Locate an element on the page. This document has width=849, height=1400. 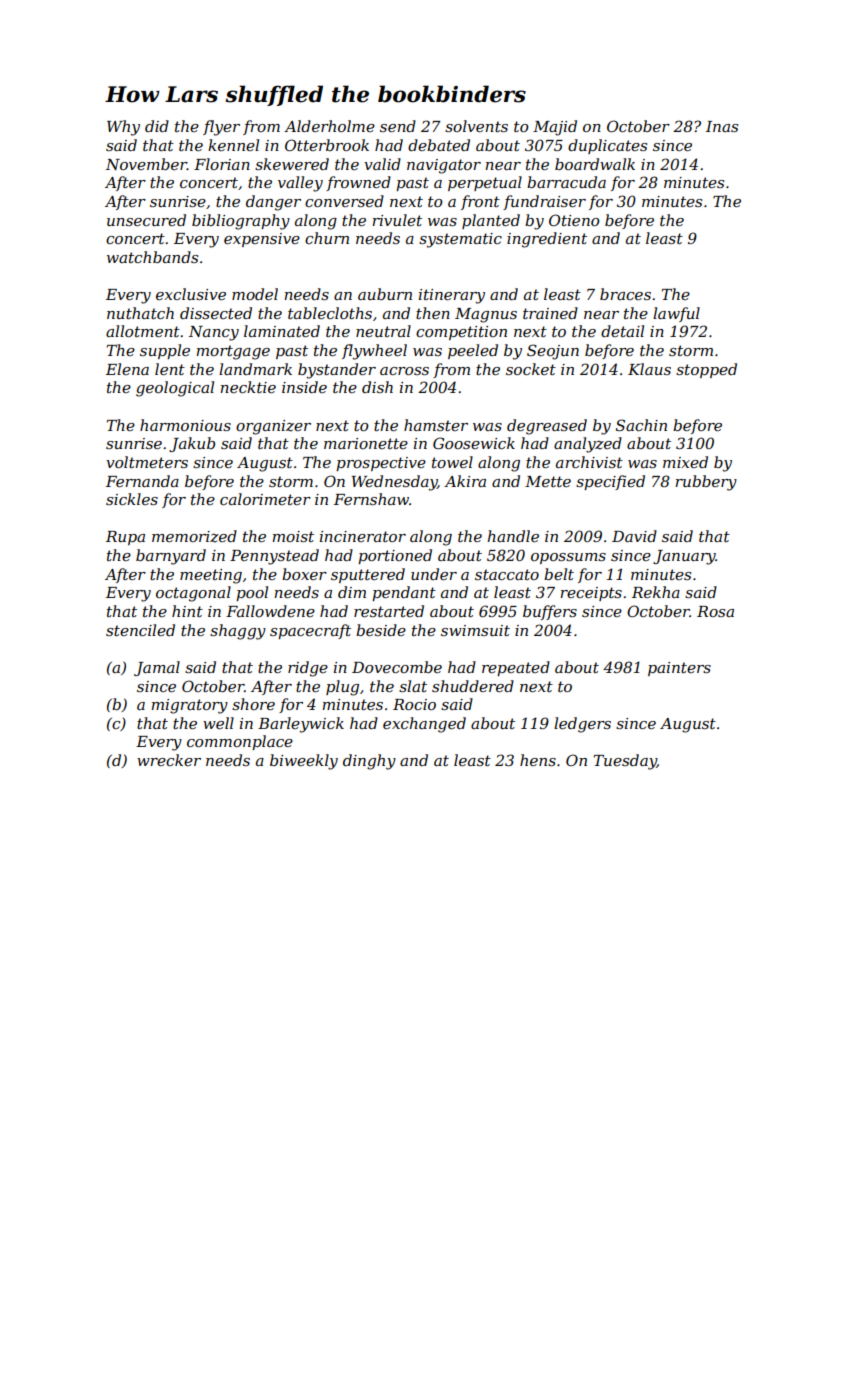
Tuesday is located at coordinates (625, 762).
